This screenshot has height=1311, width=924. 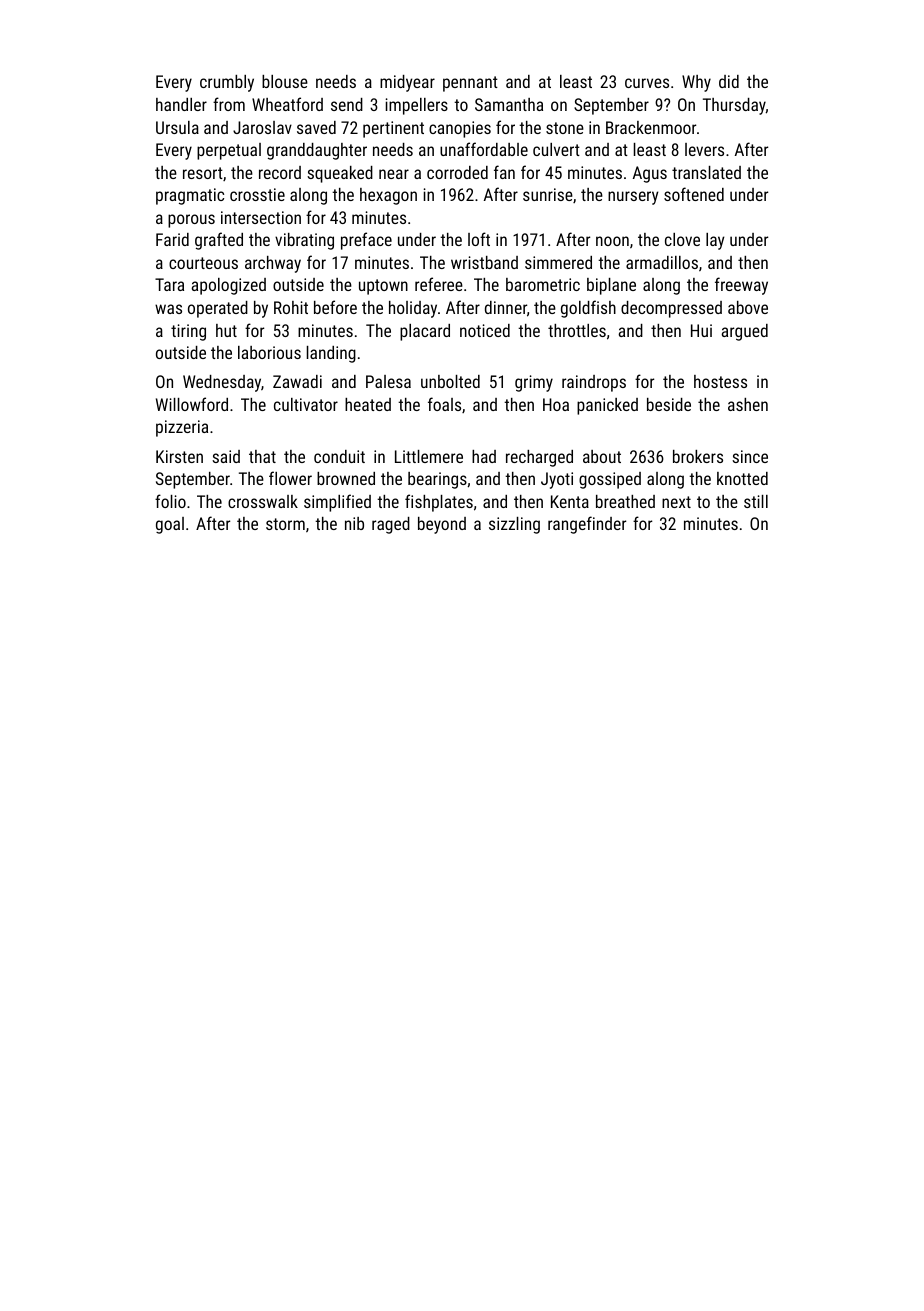 I want to click on Brackenmoor, so click(x=651, y=127).
